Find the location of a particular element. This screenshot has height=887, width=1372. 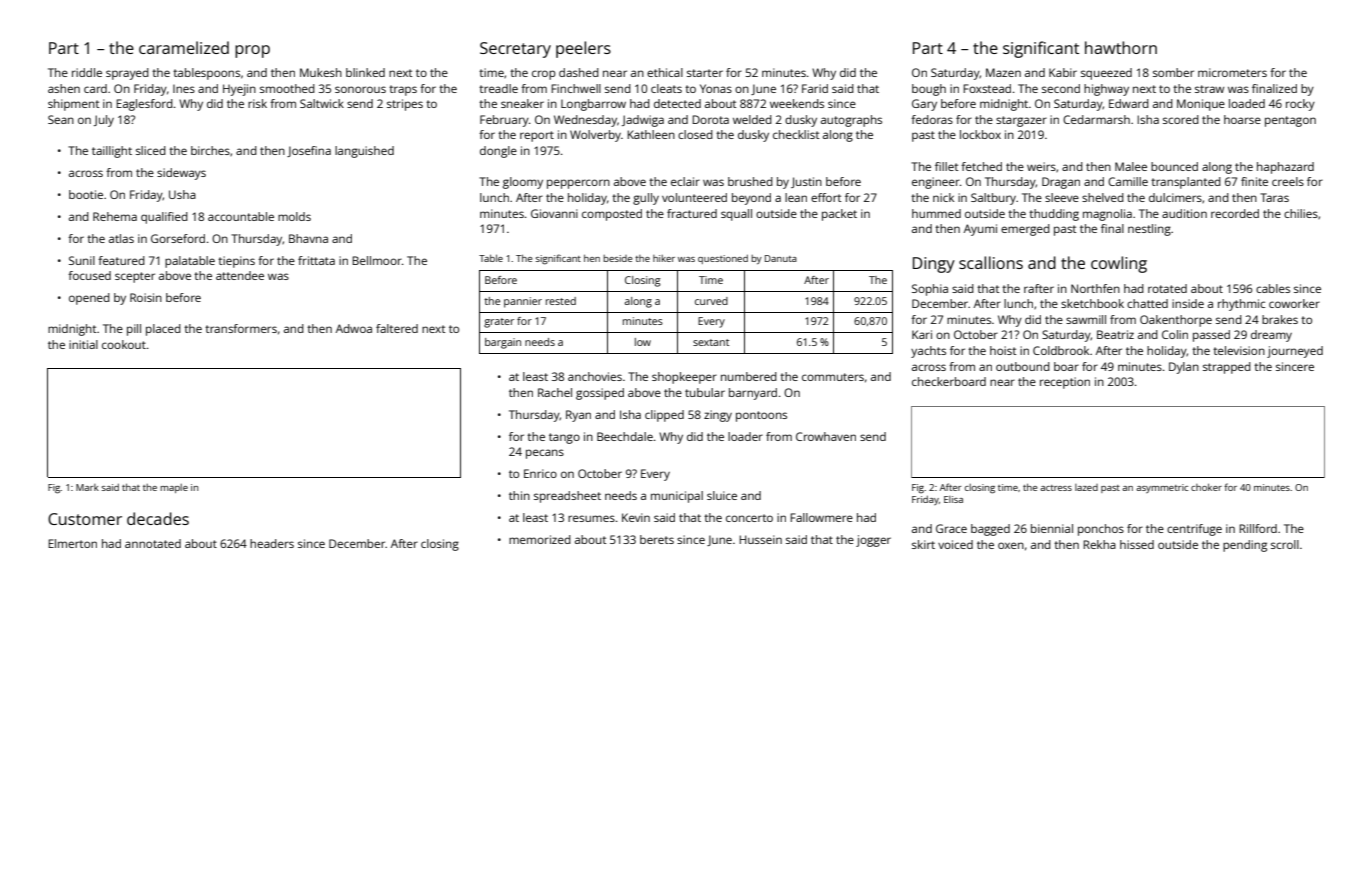

cookout is located at coordinates (124, 344).
